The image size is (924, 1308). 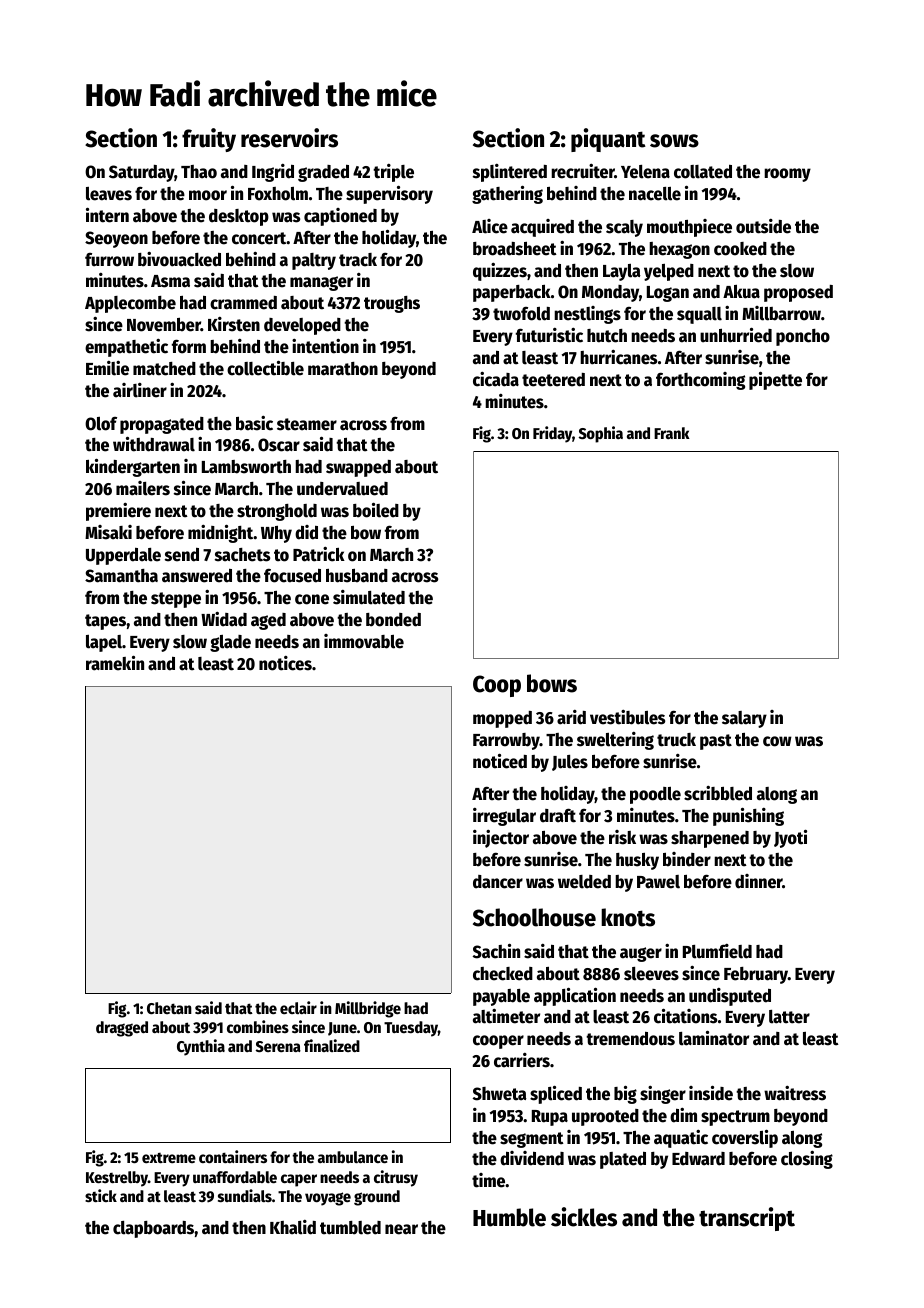 I want to click on transcript, so click(x=747, y=1219).
